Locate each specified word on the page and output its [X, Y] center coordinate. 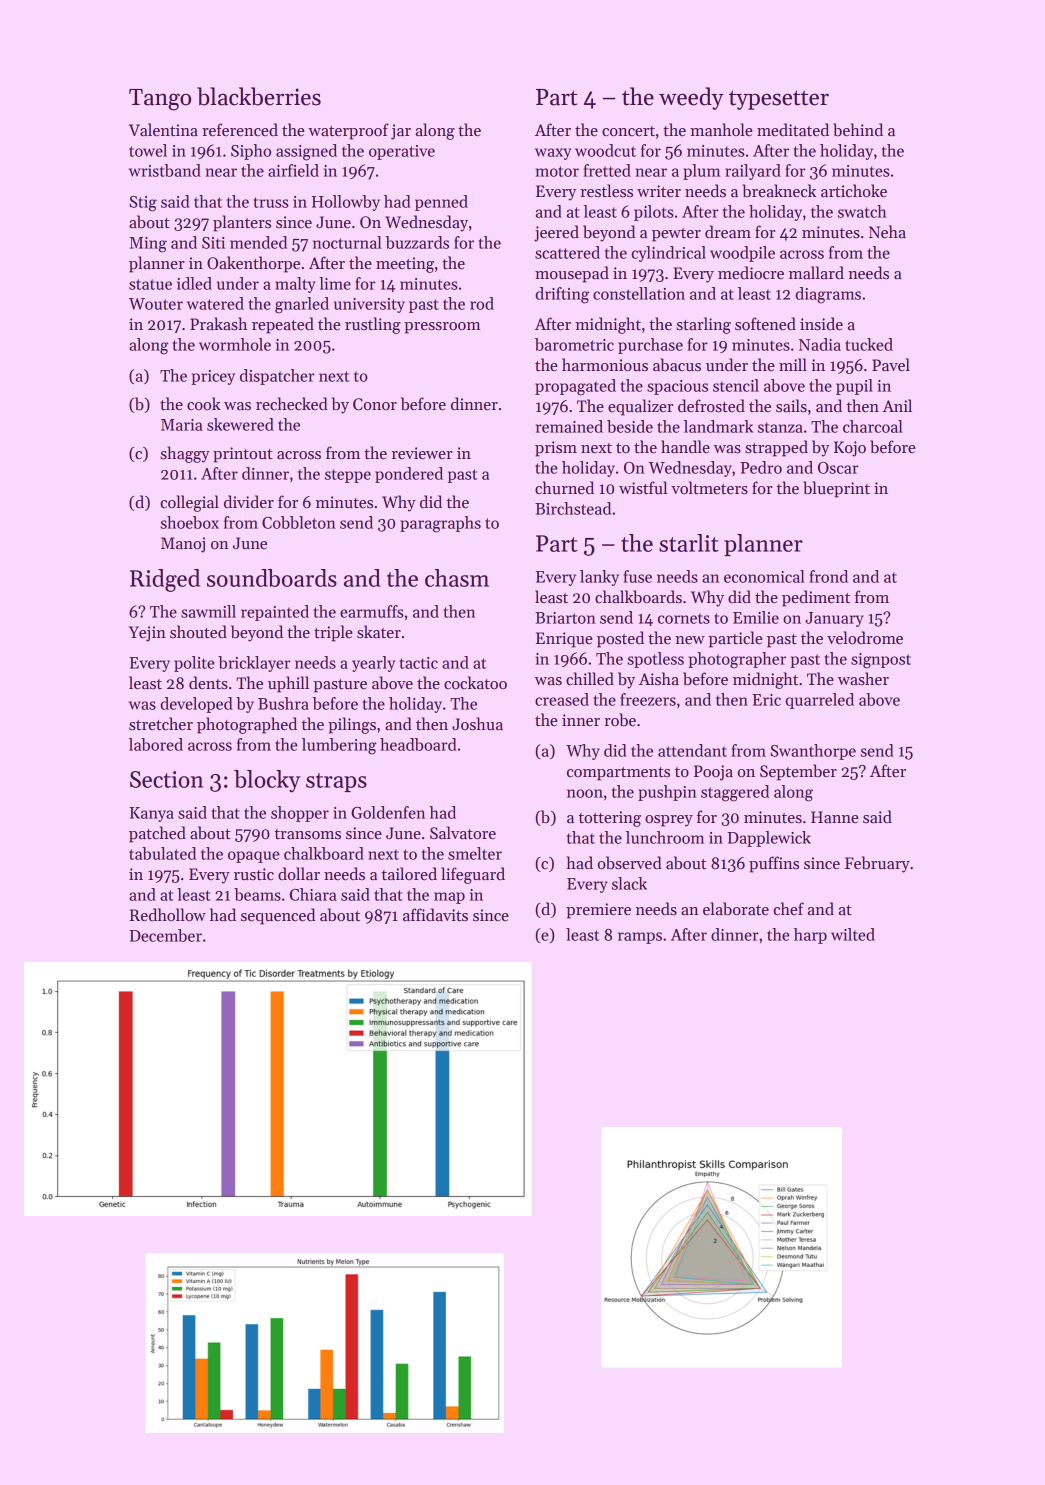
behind [858, 130]
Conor [375, 404]
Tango [160, 100]
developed [196, 705]
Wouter [156, 304]
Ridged [165, 580]
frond [829, 576]
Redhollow [167, 915]
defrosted [711, 406]
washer [863, 679]
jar [401, 132]
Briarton [565, 618]
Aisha [659, 678]
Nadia [820, 344]
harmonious [605, 364]
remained [569, 426]
